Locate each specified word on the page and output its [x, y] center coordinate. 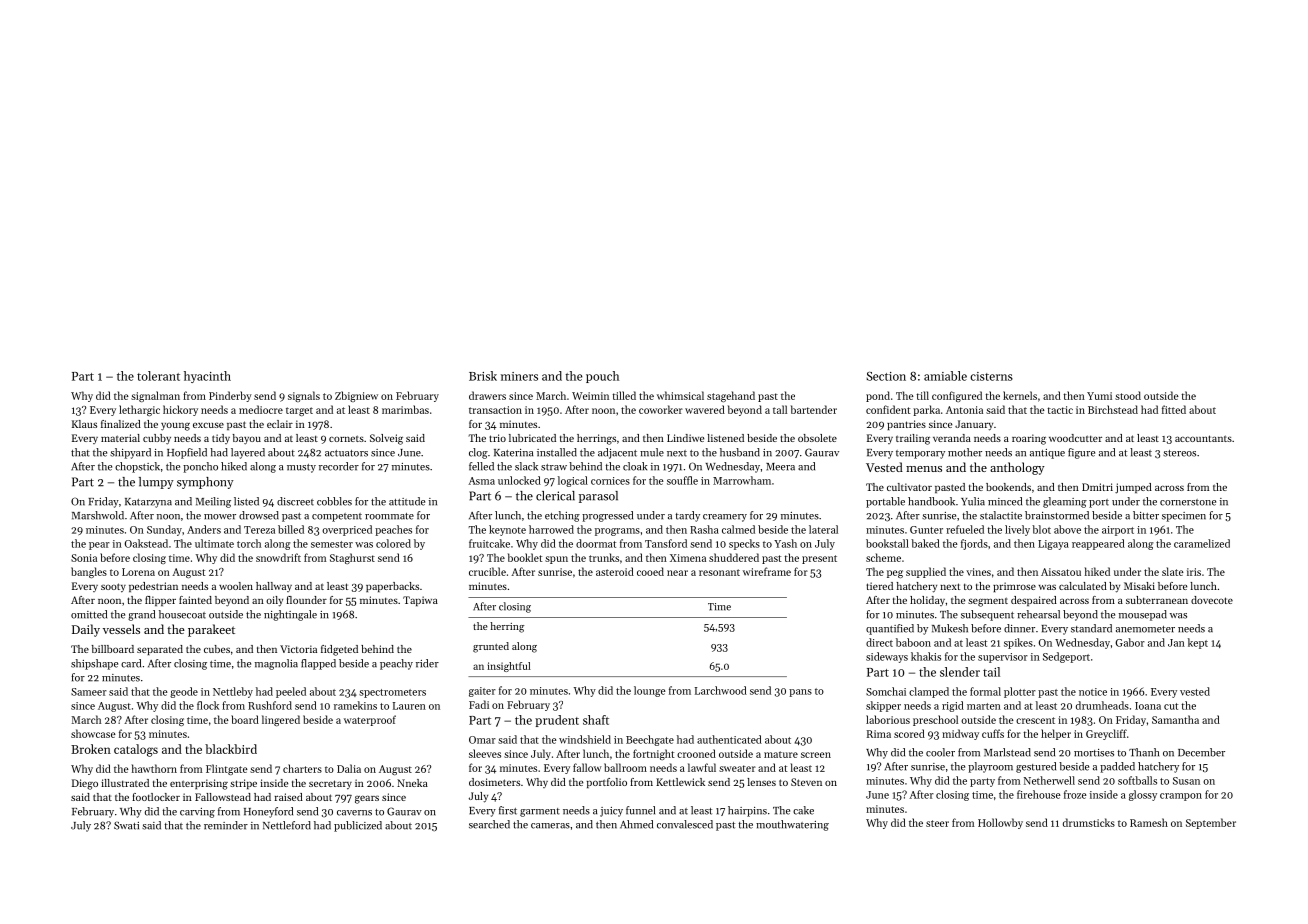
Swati [126, 825]
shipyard [130, 453]
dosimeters [494, 782]
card [131, 663]
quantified [890, 629]
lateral [823, 529]
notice [1093, 692]
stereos [1179, 453]
